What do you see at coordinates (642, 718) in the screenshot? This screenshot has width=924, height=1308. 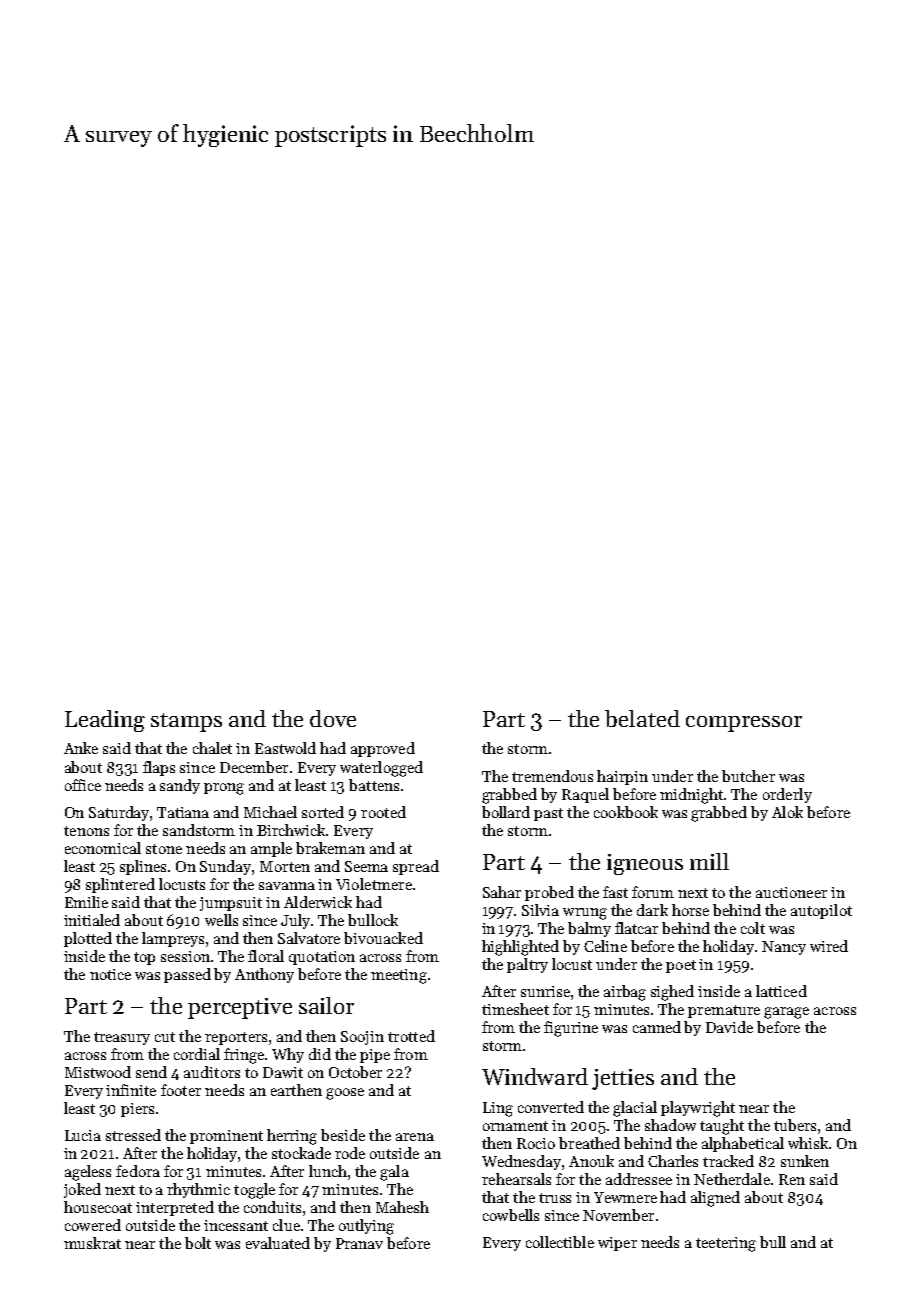 I see `belated` at bounding box center [642, 718].
